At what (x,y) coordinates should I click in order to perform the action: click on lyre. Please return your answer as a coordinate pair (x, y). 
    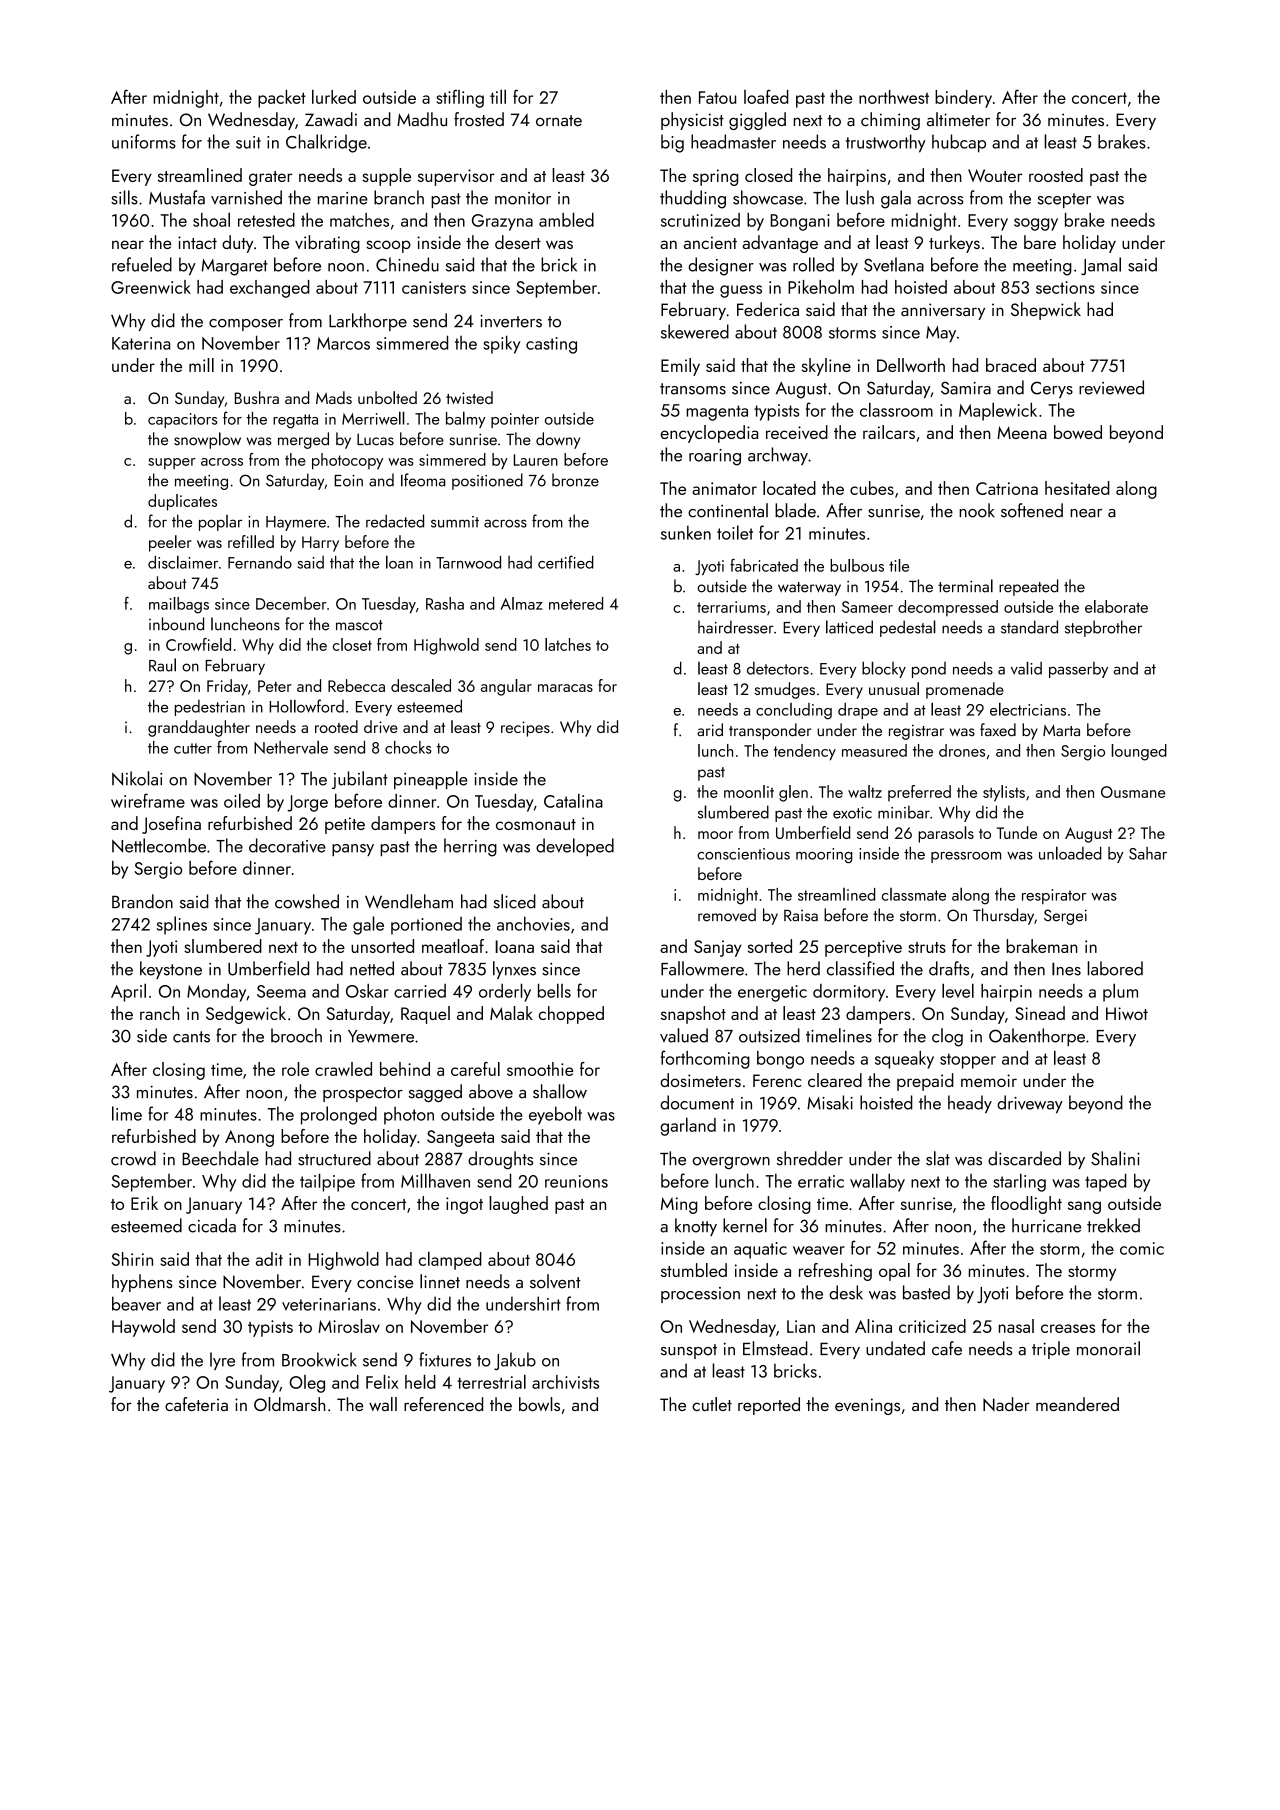
    Looking at the image, I should click on (222, 1361).
